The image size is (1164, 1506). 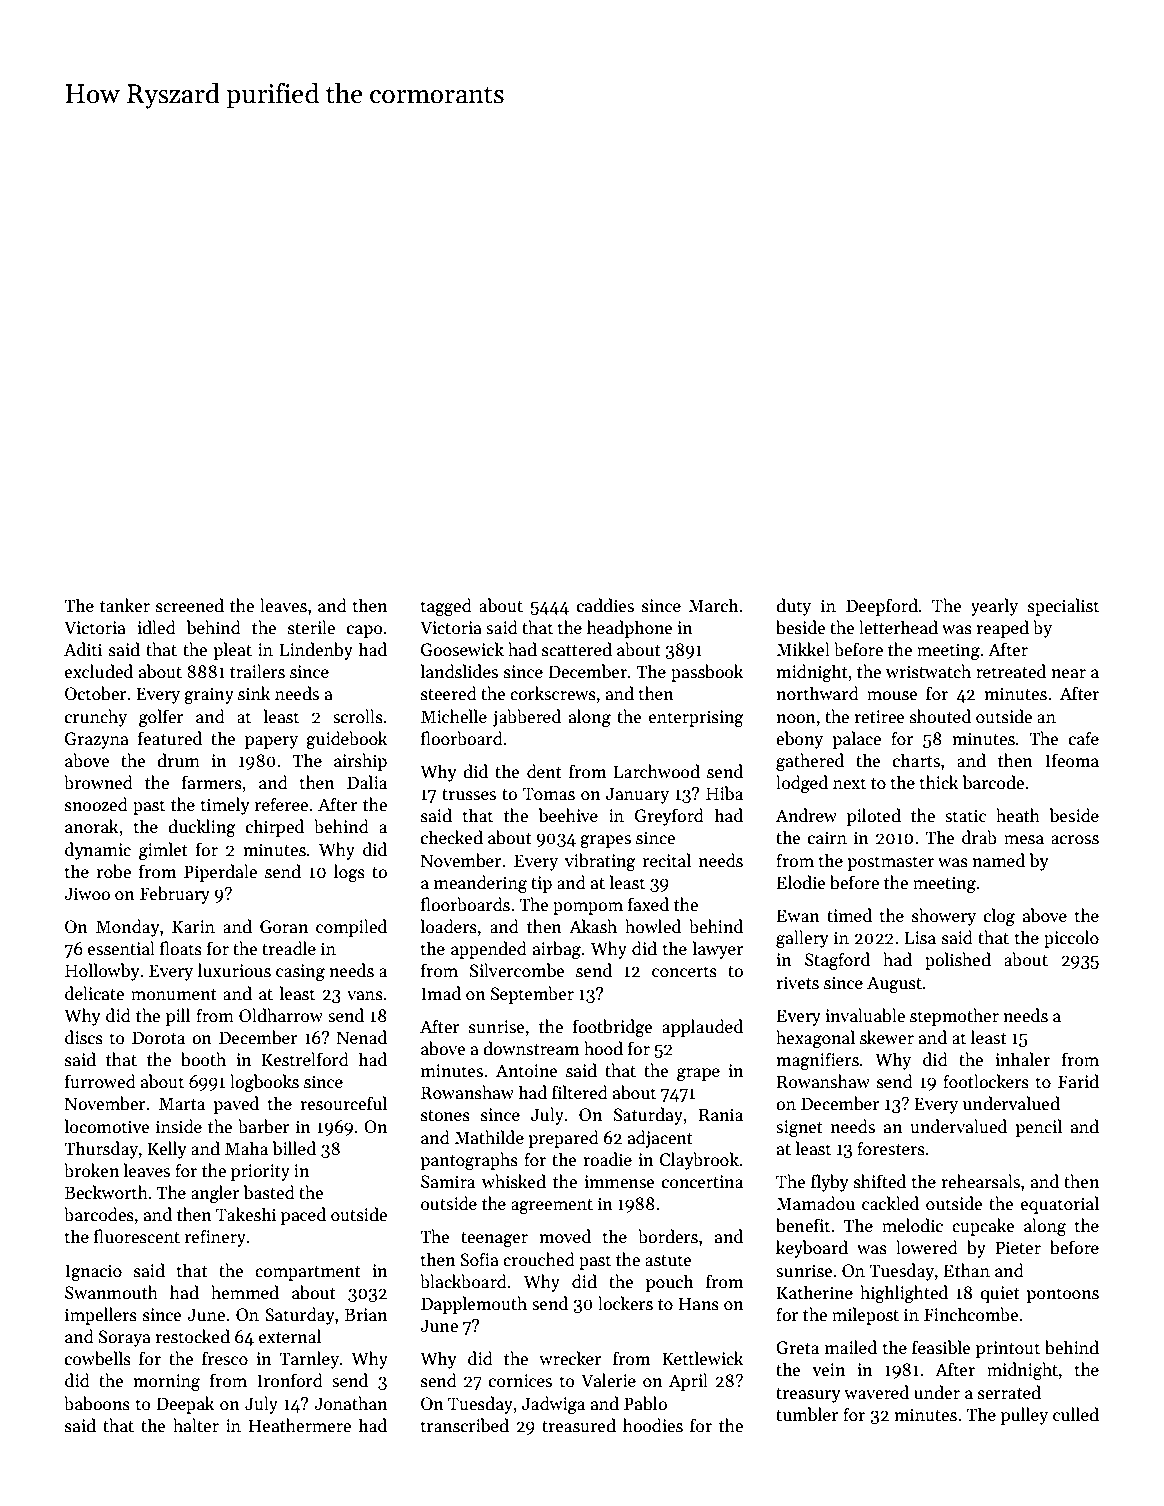 What do you see at coordinates (128, 928) in the screenshot?
I see `Monday` at bounding box center [128, 928].
